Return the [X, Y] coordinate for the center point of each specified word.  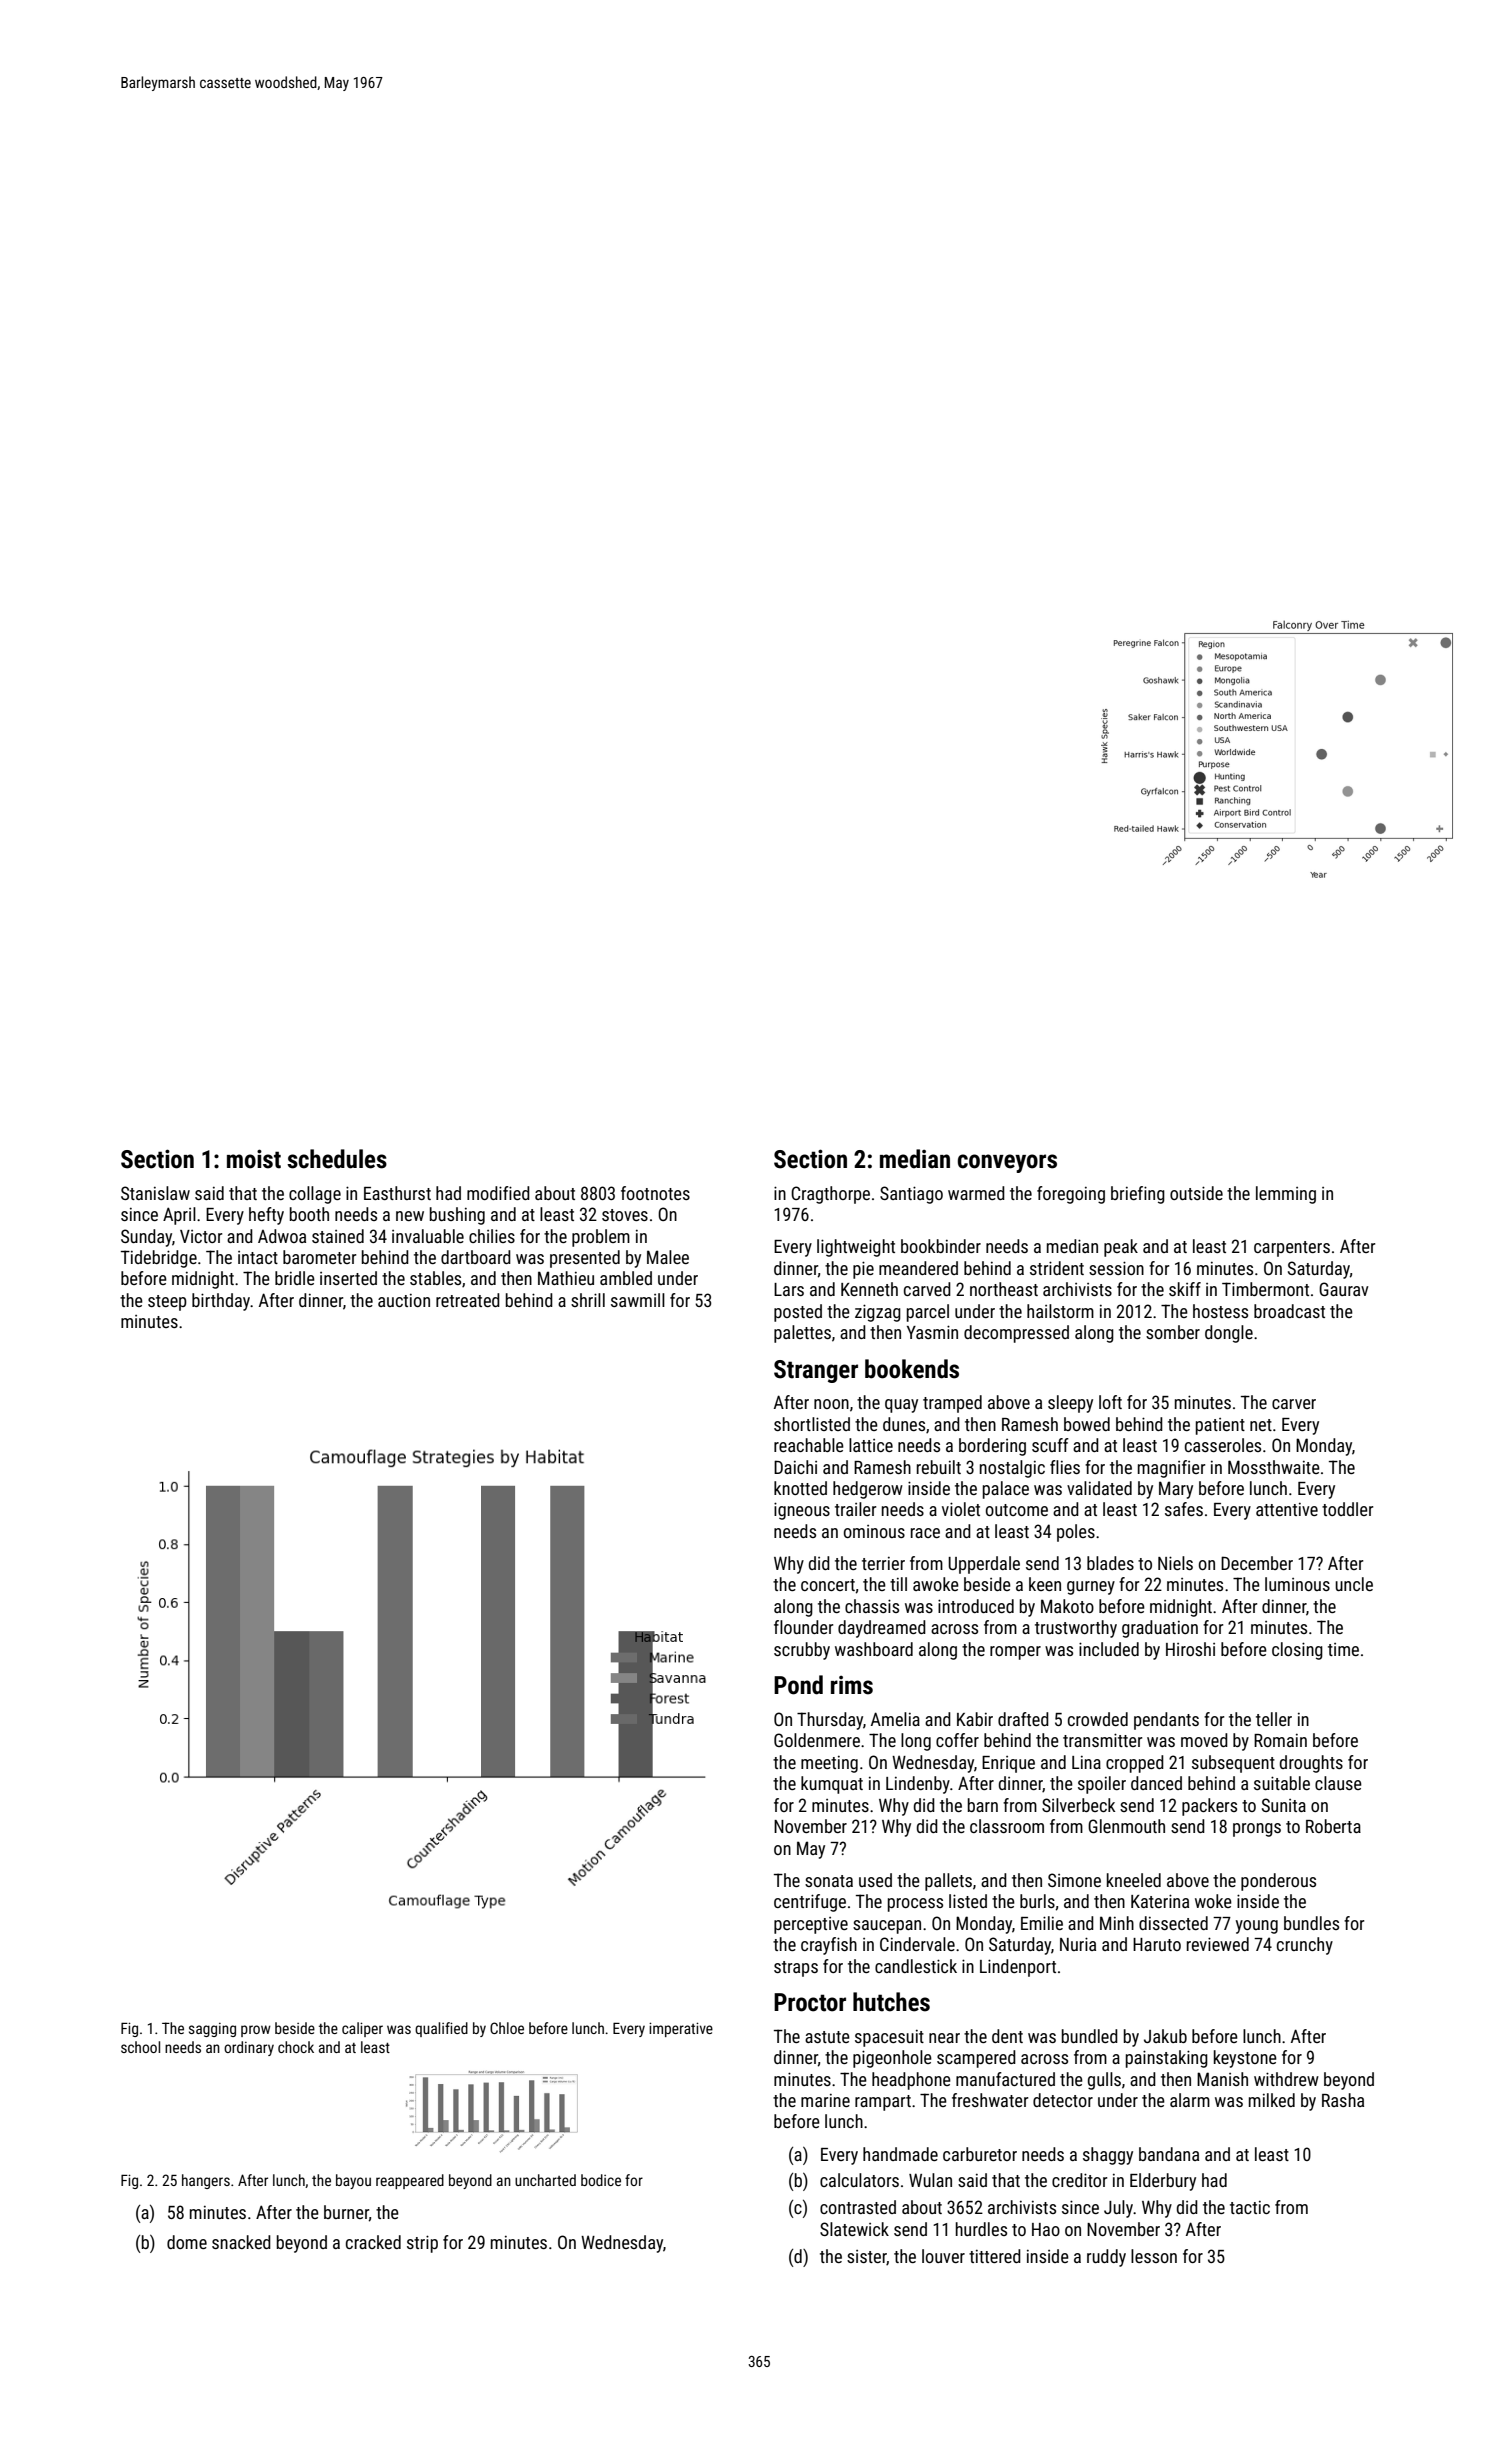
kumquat [832, 1785]
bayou [353, 2181]
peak [1121, 1248]
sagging [212, 2030]
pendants [1166, 1721]
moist [254, 1159]
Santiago [911, 1195]
